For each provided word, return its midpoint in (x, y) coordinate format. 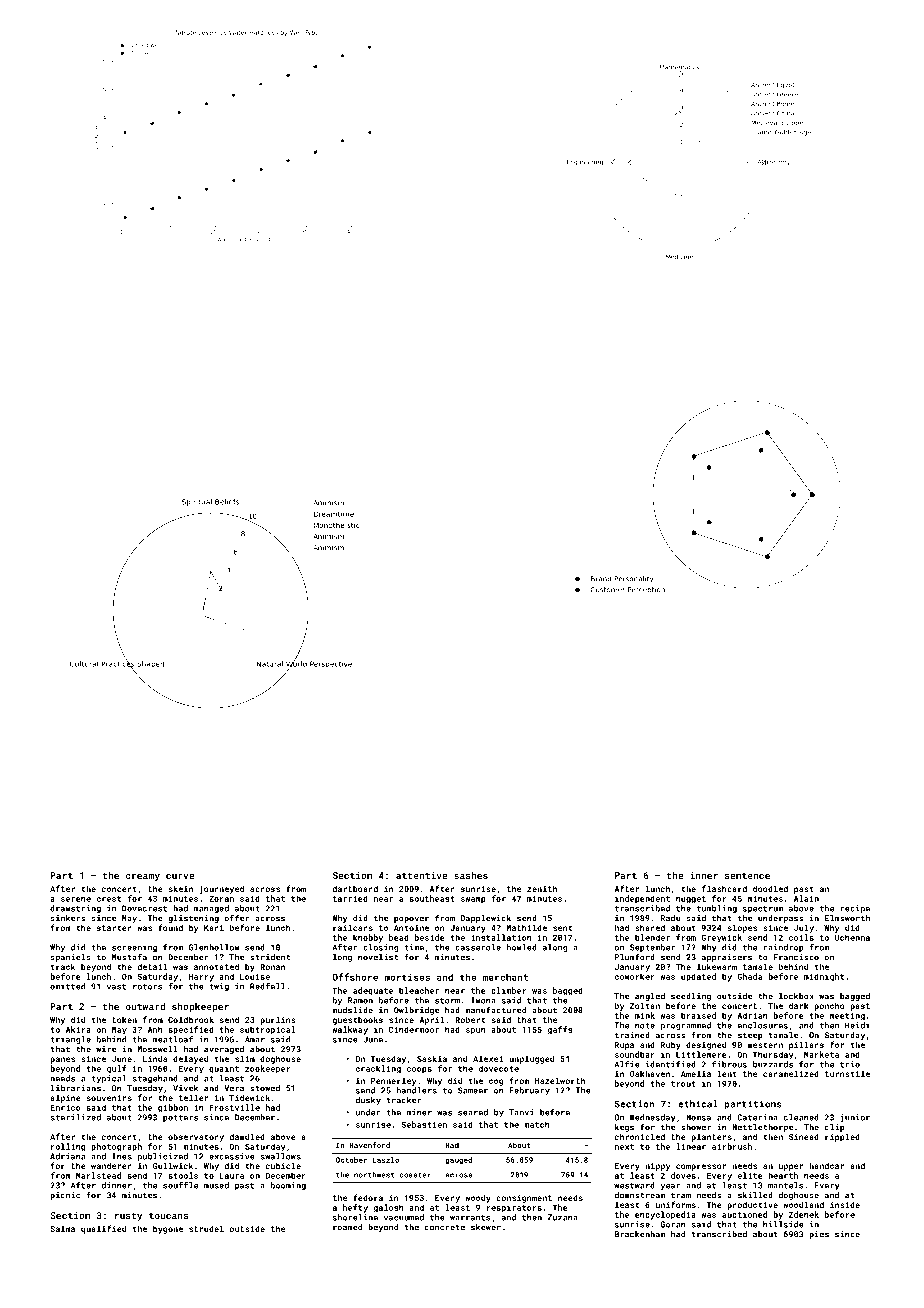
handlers (417, 1090)
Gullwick (173, 1165)
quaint (224, 1069)
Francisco (796, 957)
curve (180, 876)
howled (522, 947)
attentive (422, 875)
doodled (770, 888)
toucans (168, 1215)
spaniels (71, 958)
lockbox (796, 996)
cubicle (283, 1165)
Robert (470, 1019)
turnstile (847, 1073)
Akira (78, 1029)
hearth (783, 1175)
